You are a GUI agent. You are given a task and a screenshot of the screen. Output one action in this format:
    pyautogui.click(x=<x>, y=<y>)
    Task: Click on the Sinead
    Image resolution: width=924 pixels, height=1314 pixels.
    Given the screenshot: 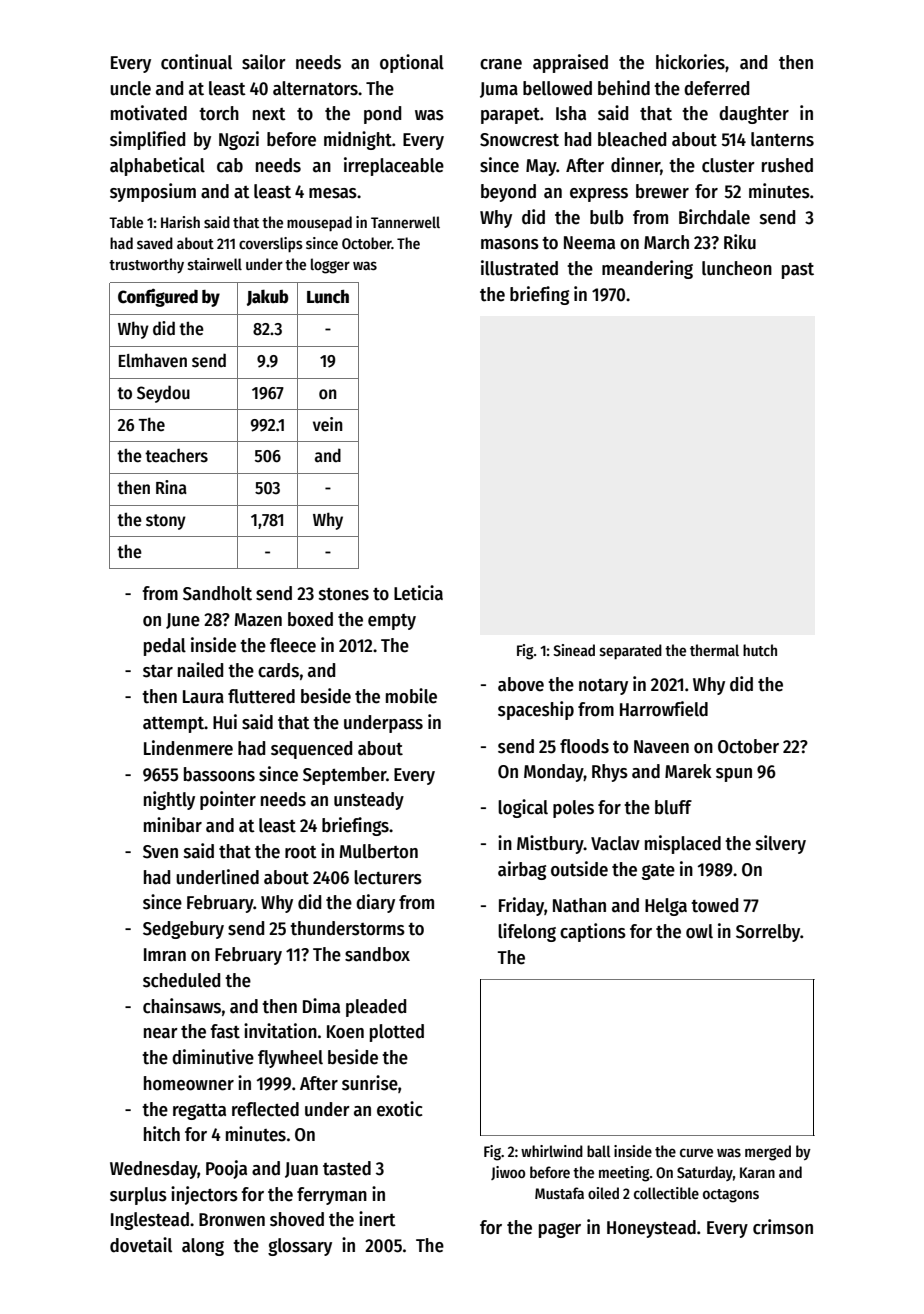 What is the action you would take?
    pyautogui.click(x=574, y=650)
